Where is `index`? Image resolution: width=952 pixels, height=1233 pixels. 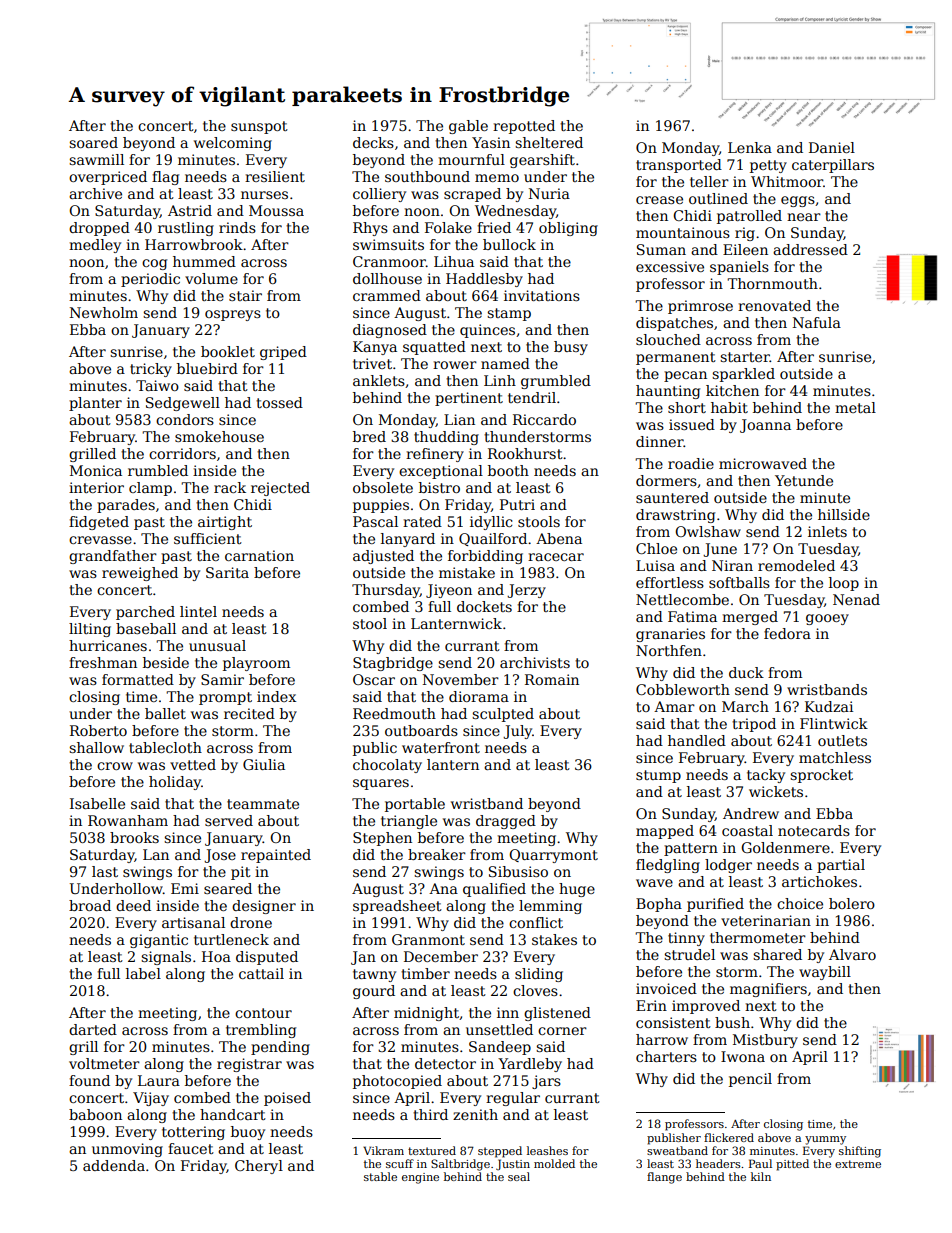 index is located at coordinates (276, 696).
